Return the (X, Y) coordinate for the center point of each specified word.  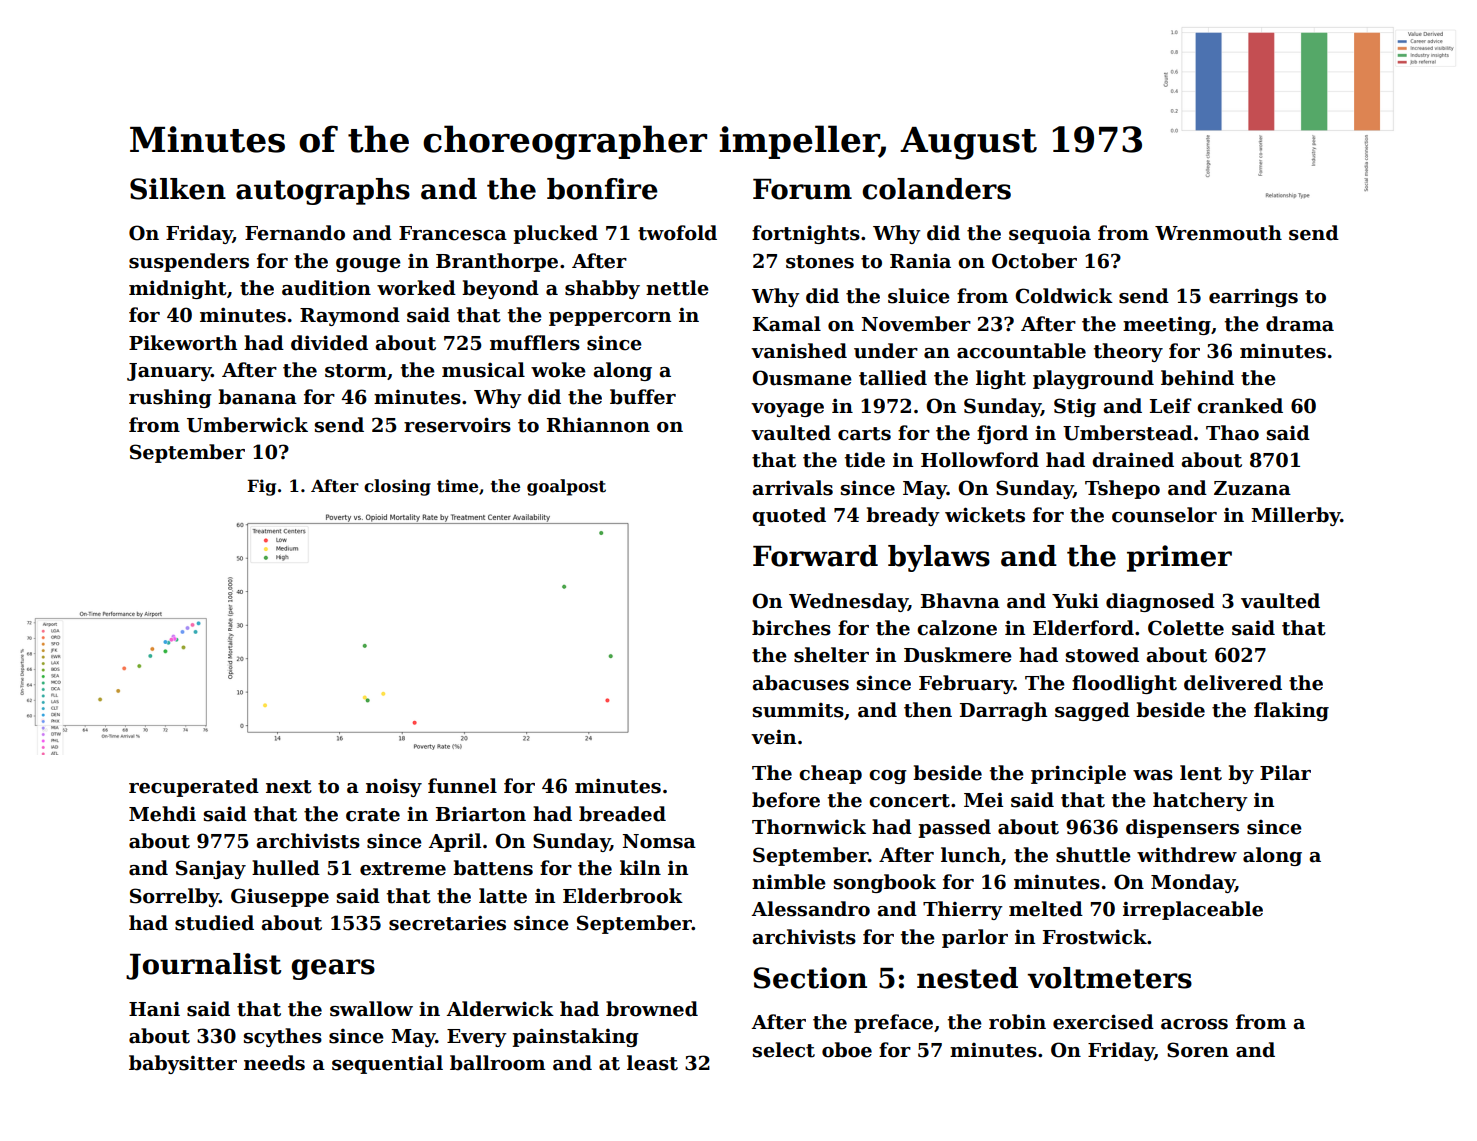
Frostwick (1095, 937)
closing (397, 487)
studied (214, 923)
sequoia (1050, 234)
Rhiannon (598, 425)
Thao (1232, 433)
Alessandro (811, 909)
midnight (178, 289)
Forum (802, 189)
